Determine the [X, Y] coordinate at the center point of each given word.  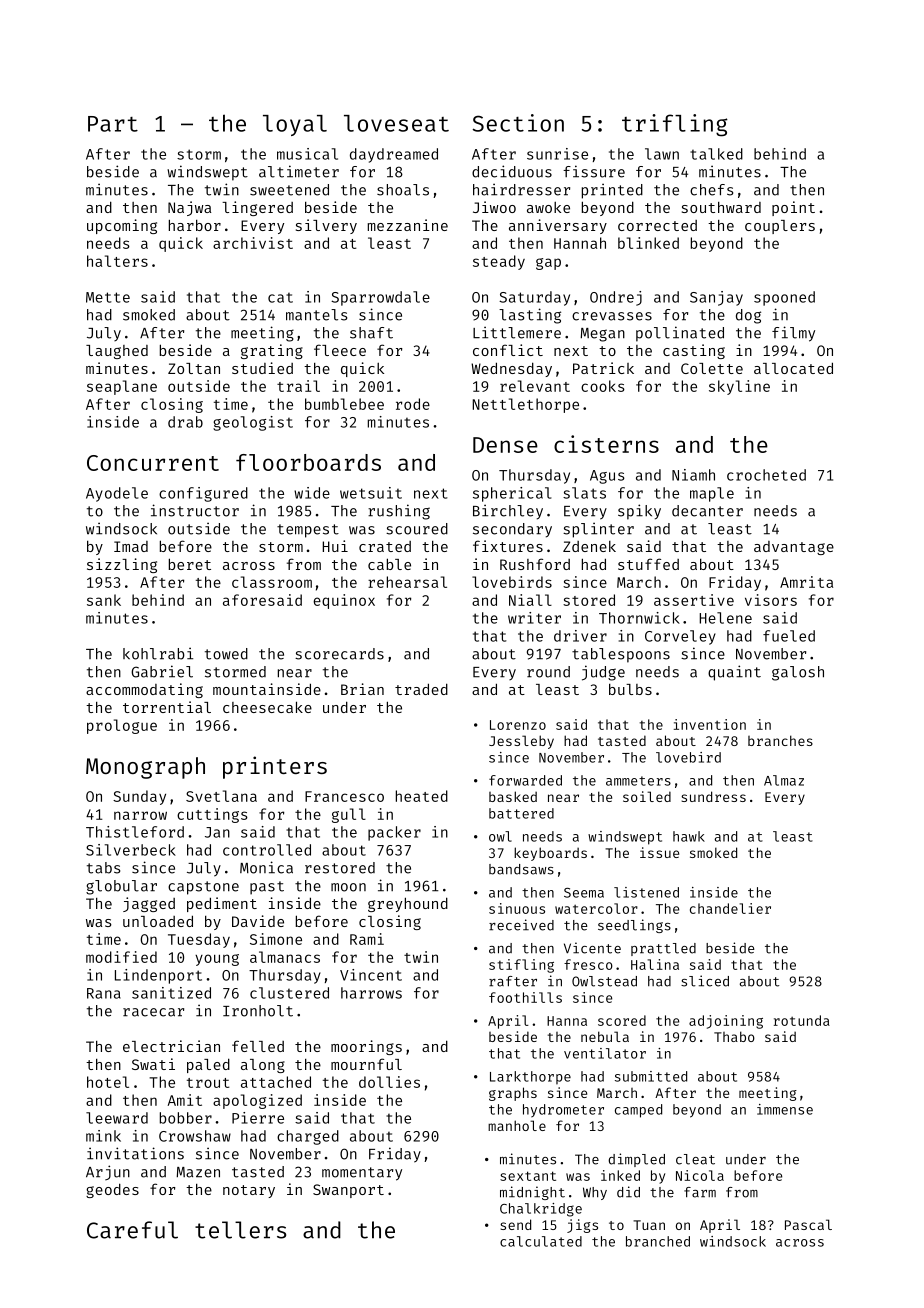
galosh [798, 673]
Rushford [535, 564]
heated [422, 796]
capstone [203, 888]
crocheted [766, 475]
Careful [132, 1230]
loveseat [396, 123]
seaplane [122, 387]
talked [716, 154]
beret [190, 564]
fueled [789, 636]
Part [113, 124]
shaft [371, 333]
